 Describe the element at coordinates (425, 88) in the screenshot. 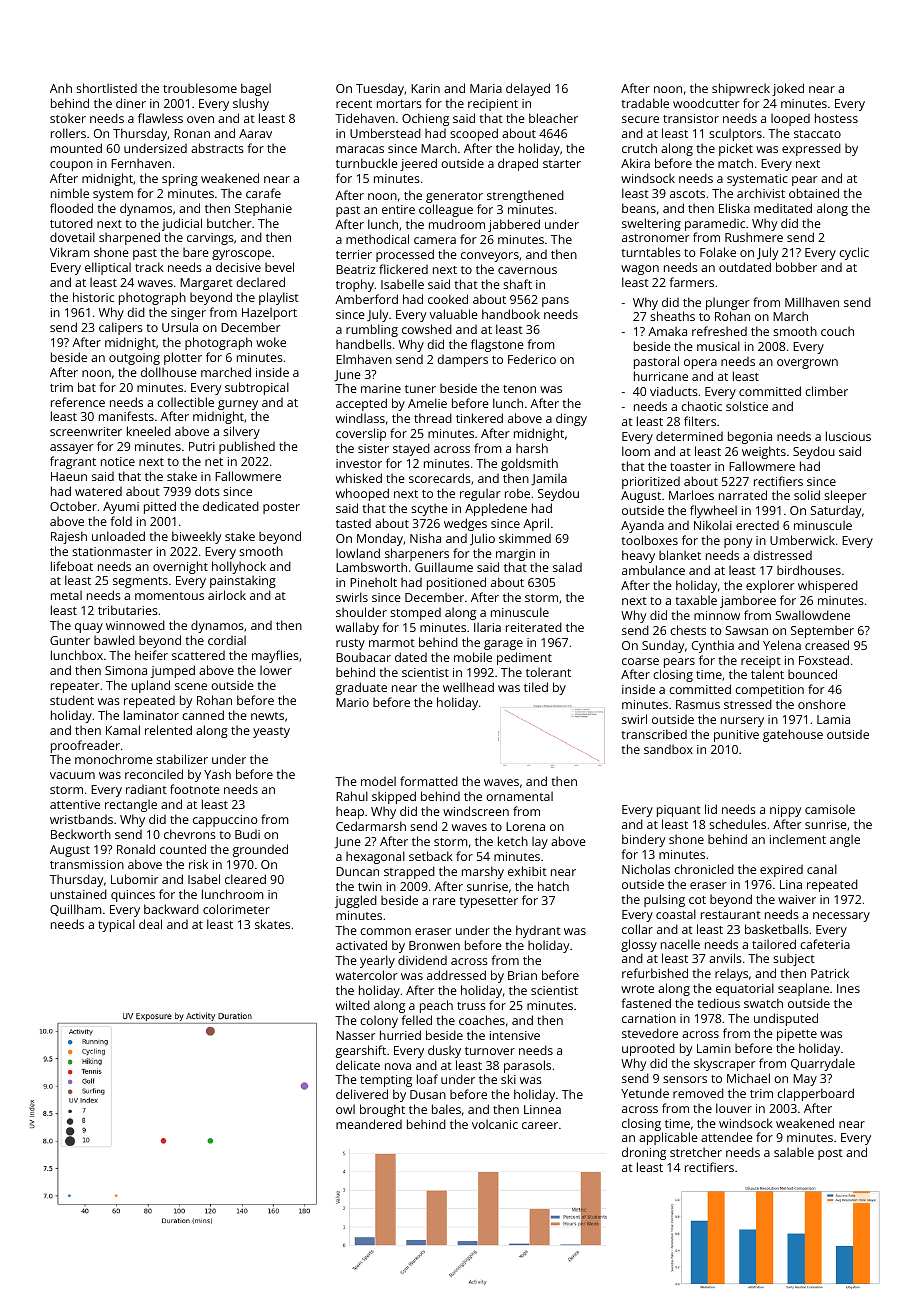

I see `Karin` at that location.
